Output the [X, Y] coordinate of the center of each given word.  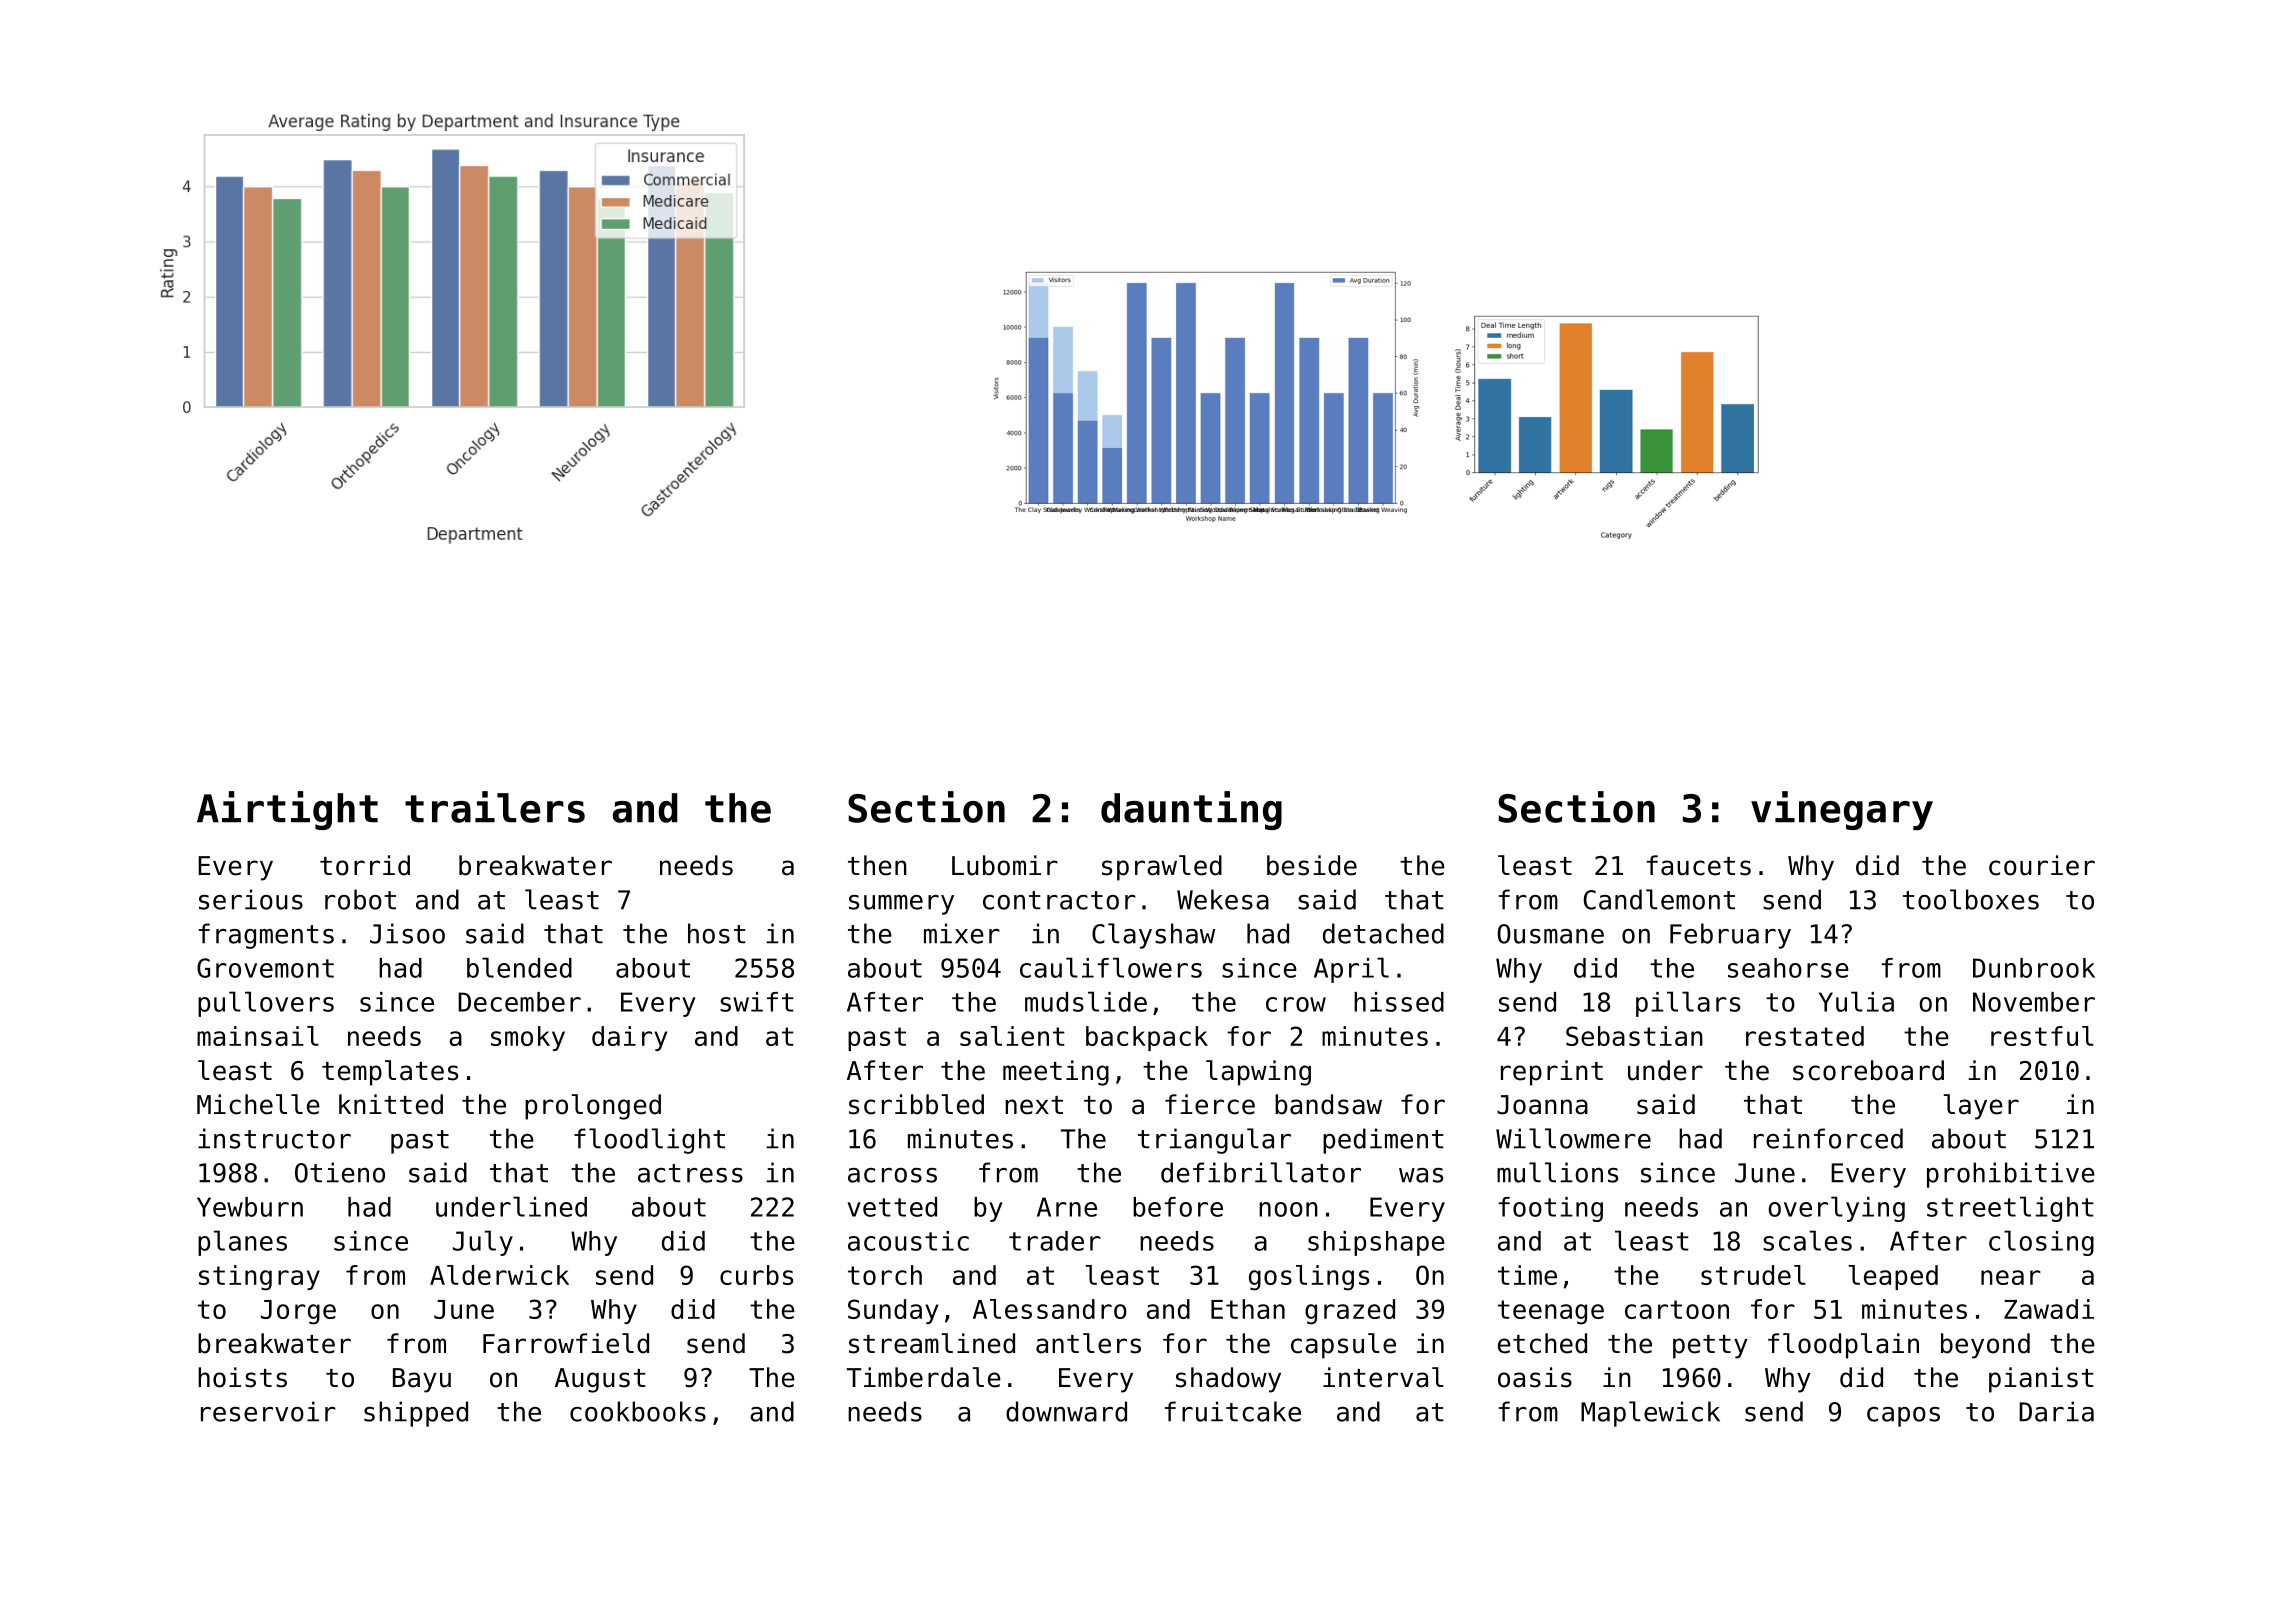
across [892, 1175]
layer [1981, 1107]
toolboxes [1971, 899]
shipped [416, 1414]
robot [360, 899]
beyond [1985, 1346]
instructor [274, 1138]
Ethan [1248, 1309]
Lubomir [1005, 865]
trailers [495, 807]
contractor [1059, 900]
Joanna [1542, 1105]
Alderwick [499, 1275]
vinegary [1842, 810]
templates [390, 1073]
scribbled [916, 1104]
